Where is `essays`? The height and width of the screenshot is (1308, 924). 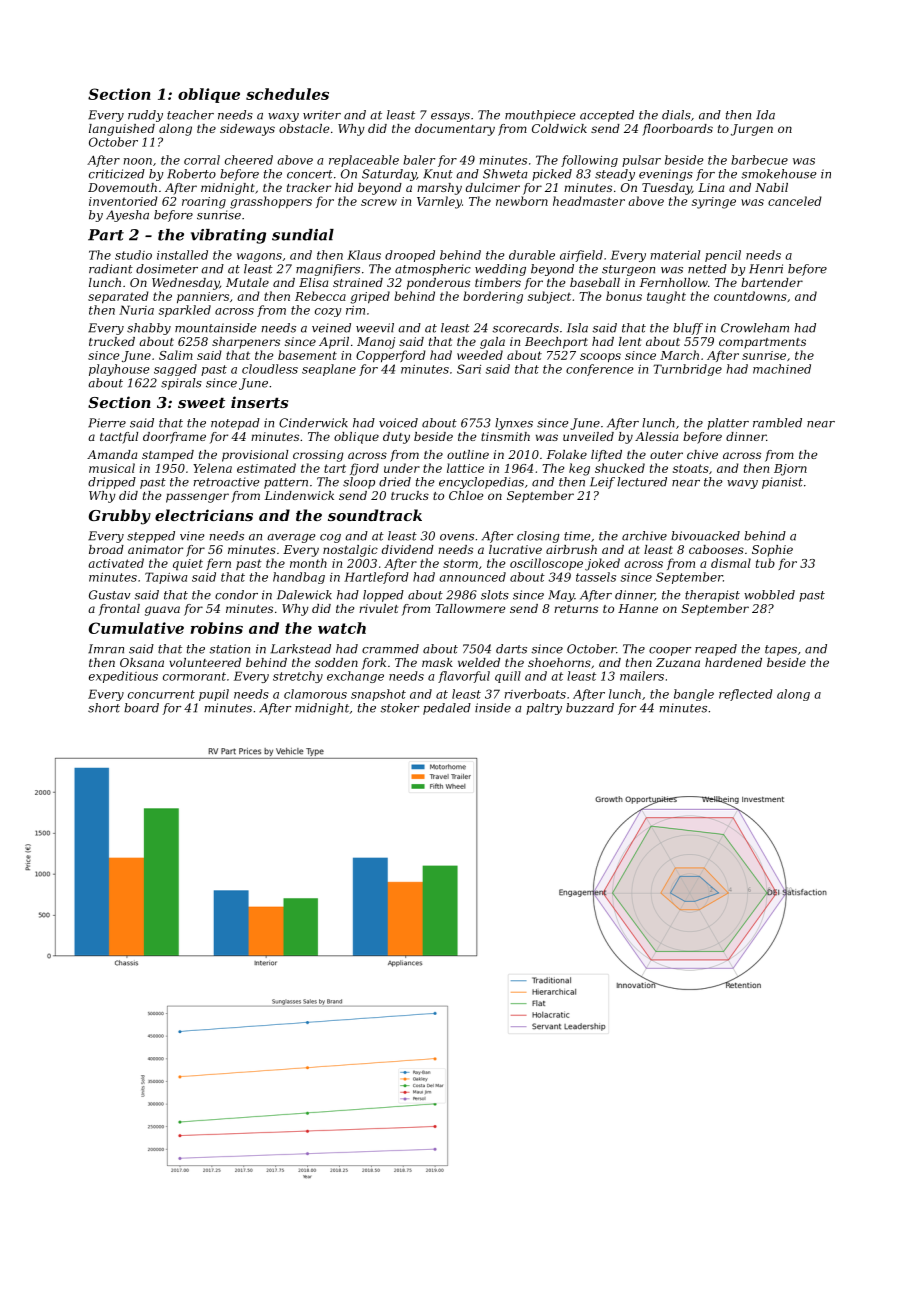 essays is located at coordinates (450, 117).
